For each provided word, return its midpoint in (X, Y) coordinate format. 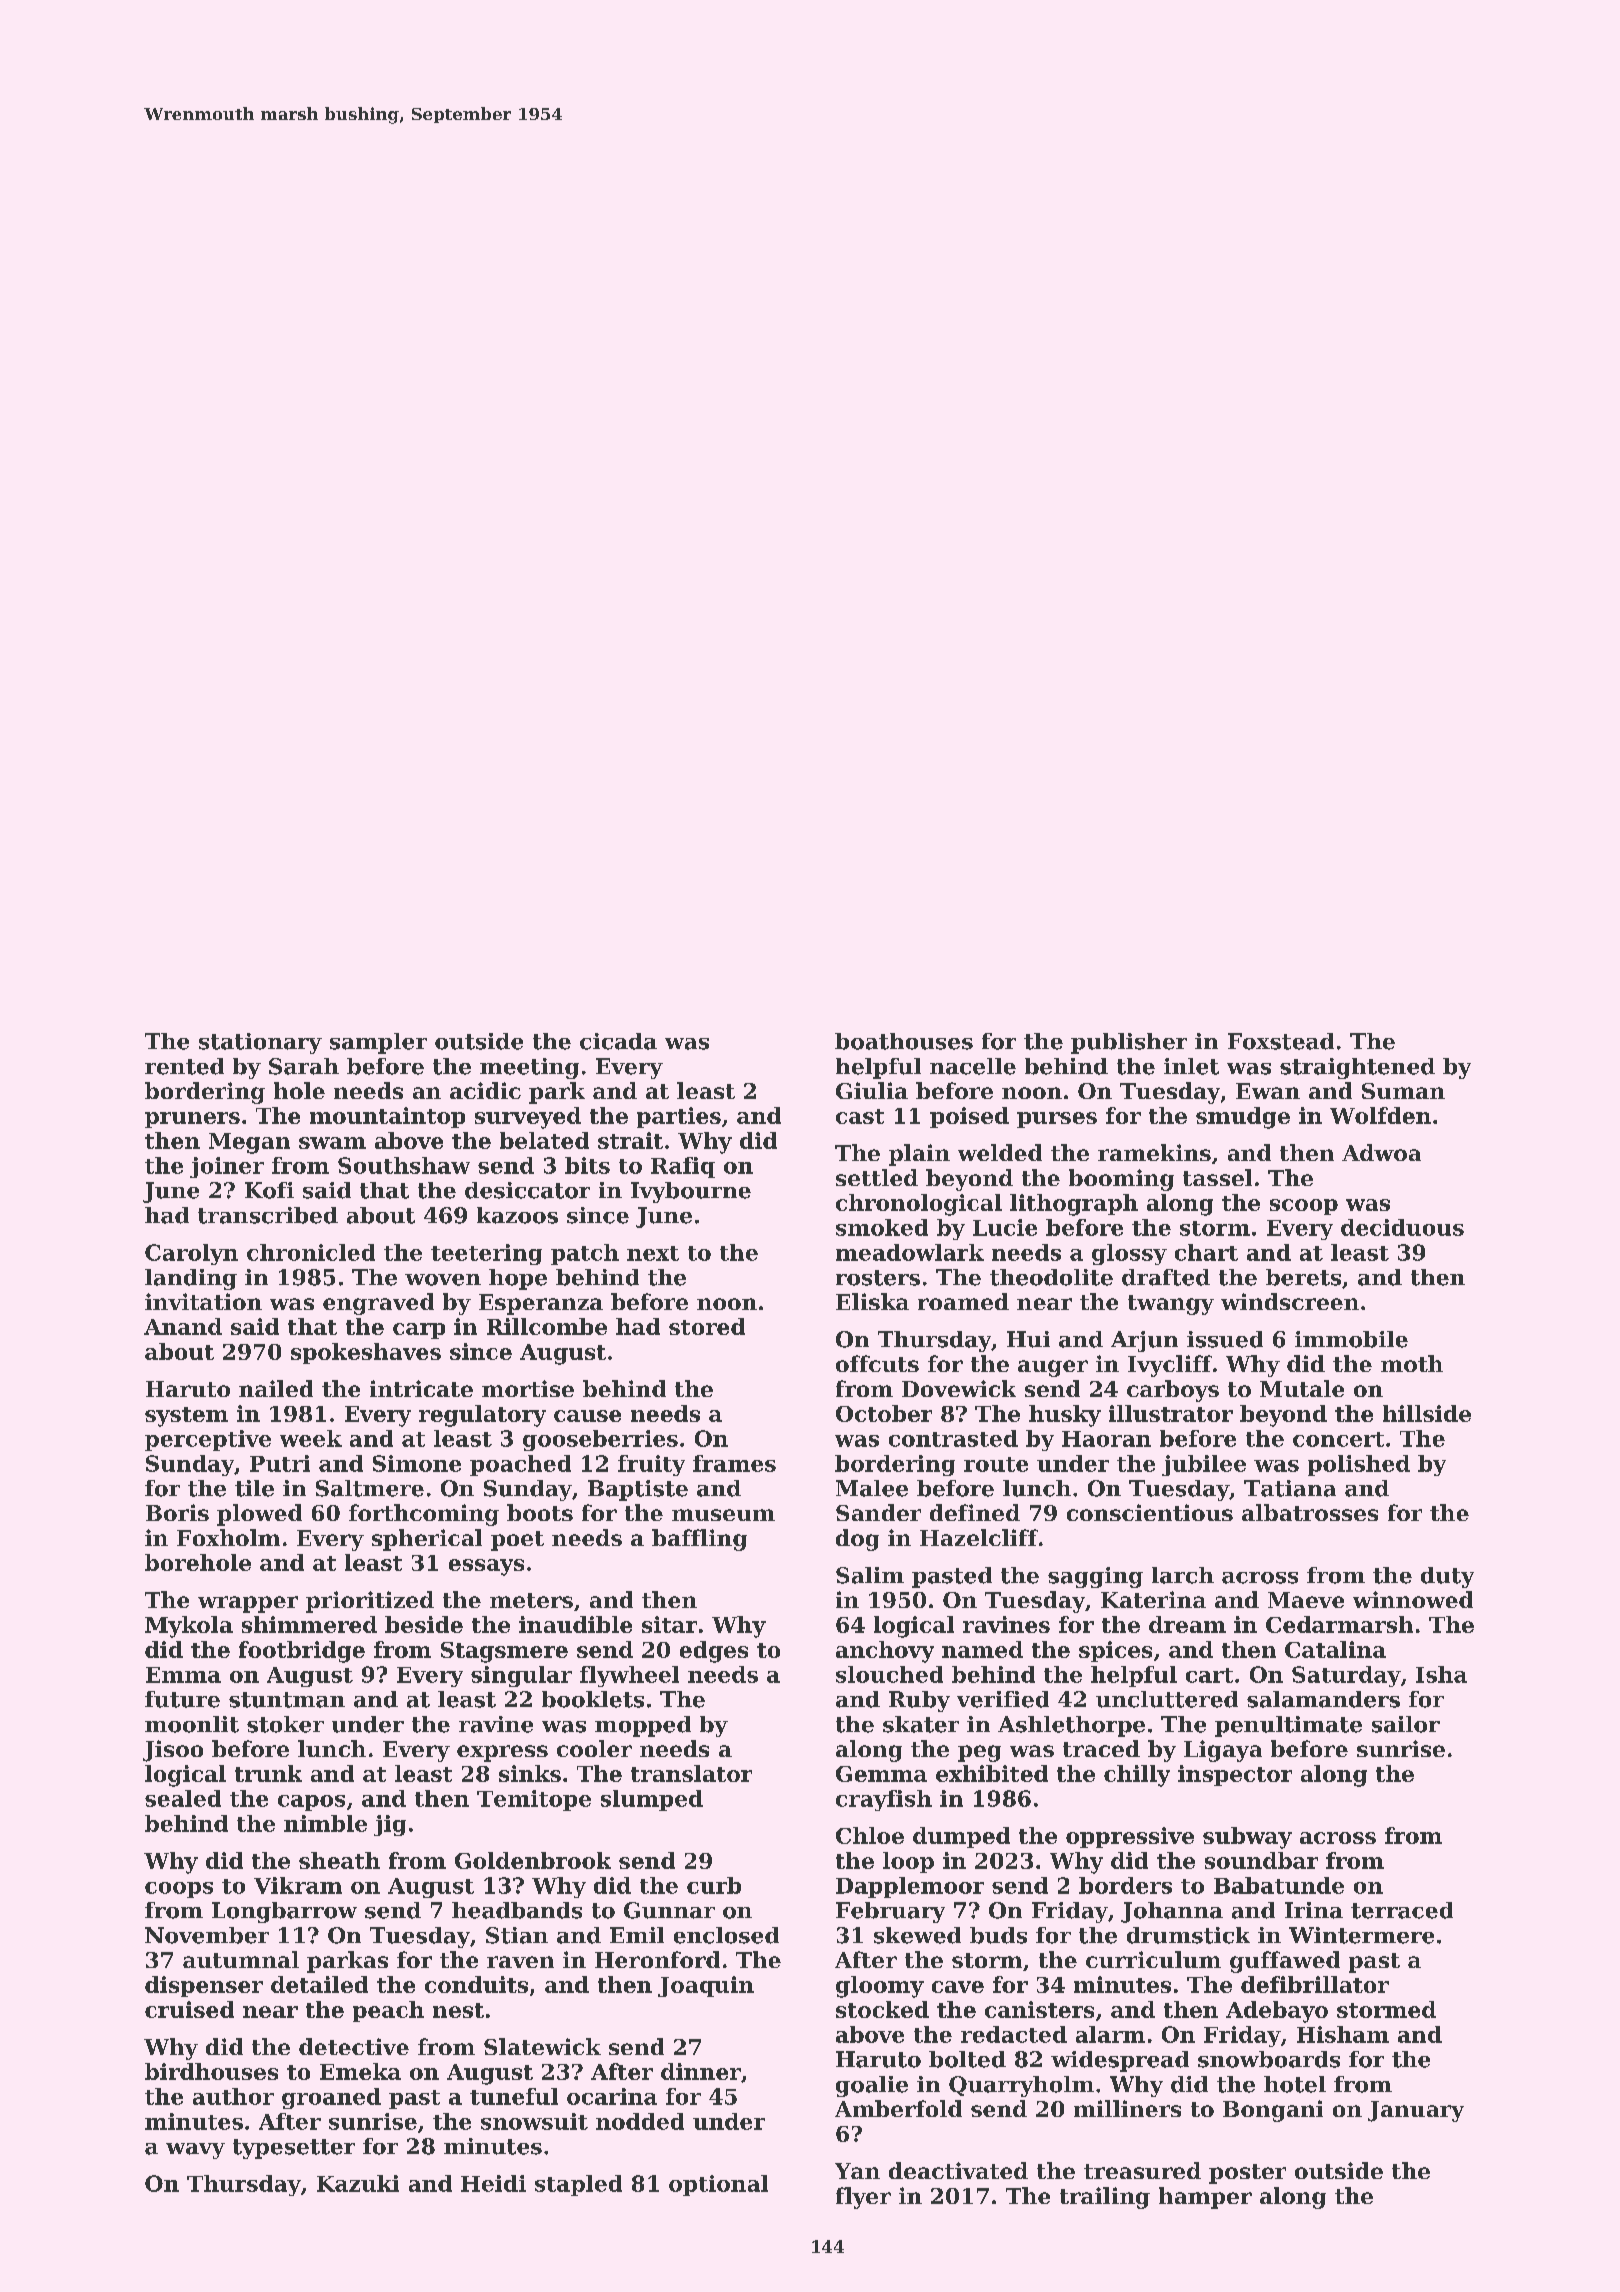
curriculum (1153, 1959)
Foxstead (1281, 1041)
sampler (378, 1043)
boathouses (904, 1041)
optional (718, 2185)
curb (714, 1885)
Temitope (534, 1800)
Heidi (493, 2183)
